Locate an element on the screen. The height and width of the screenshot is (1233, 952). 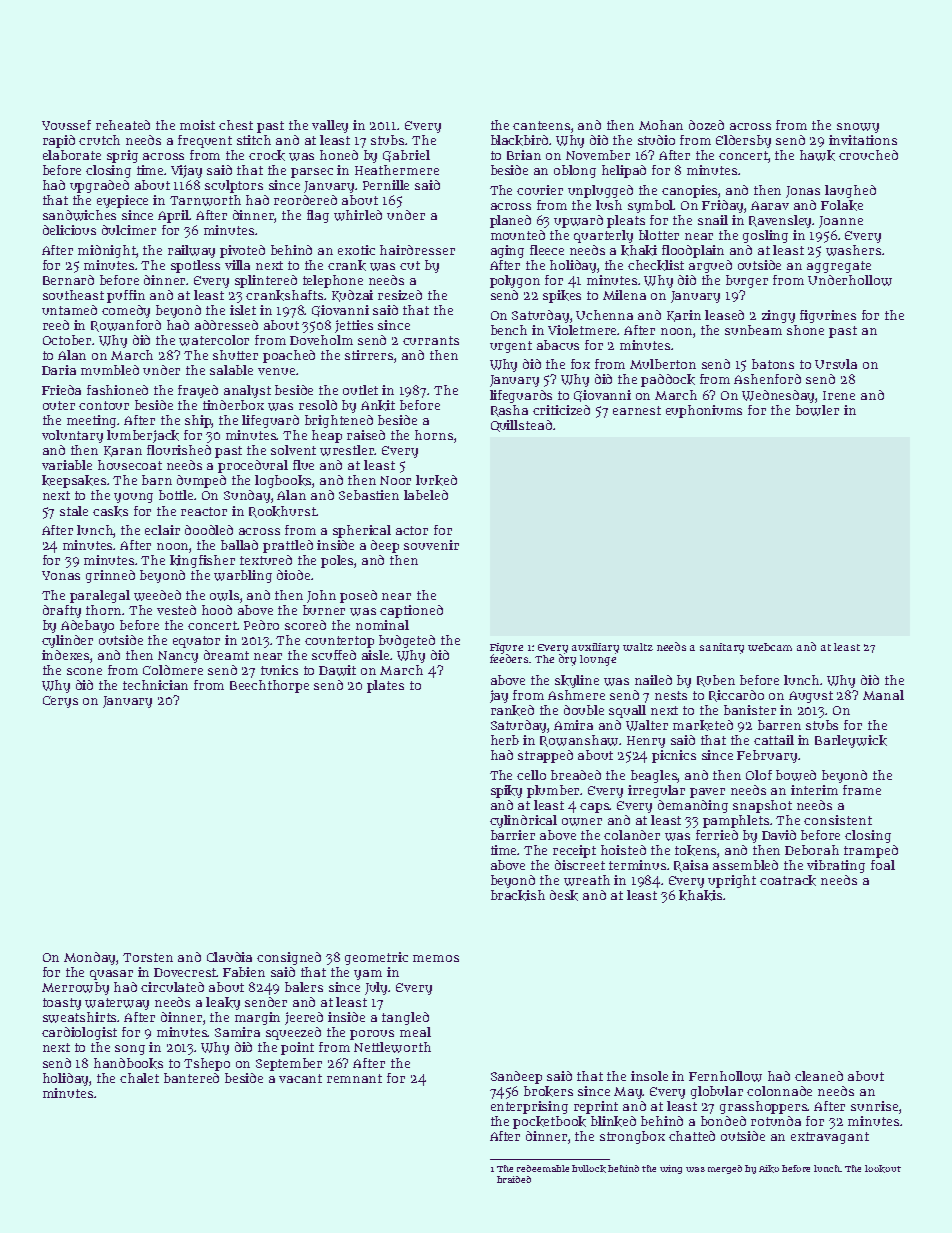
plates is located at coordinates (385, 686).
